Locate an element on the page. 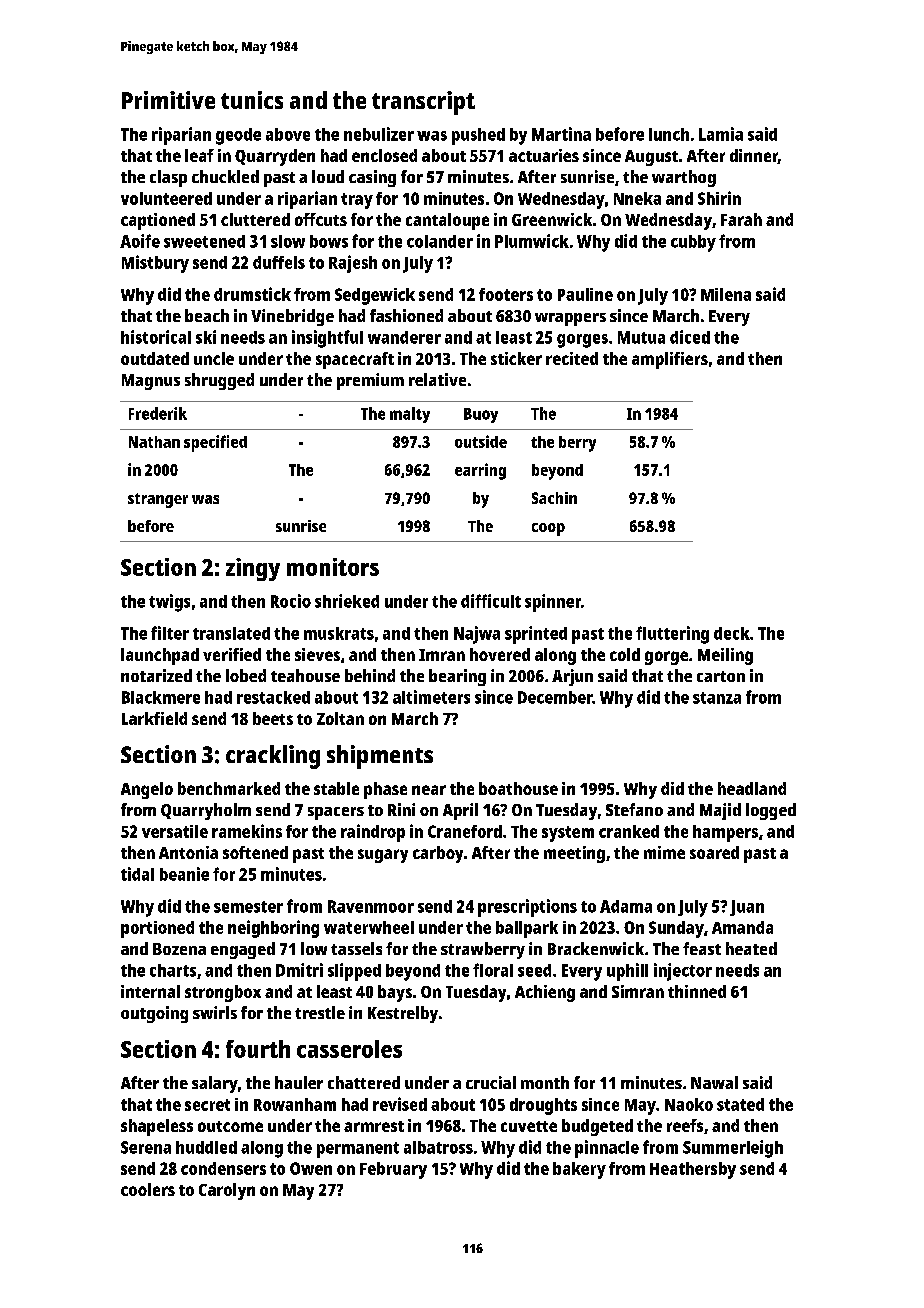 Image resolution: width=924 pixels, height=1308 pixels. Primitive is located at coordinates (168, 100).
